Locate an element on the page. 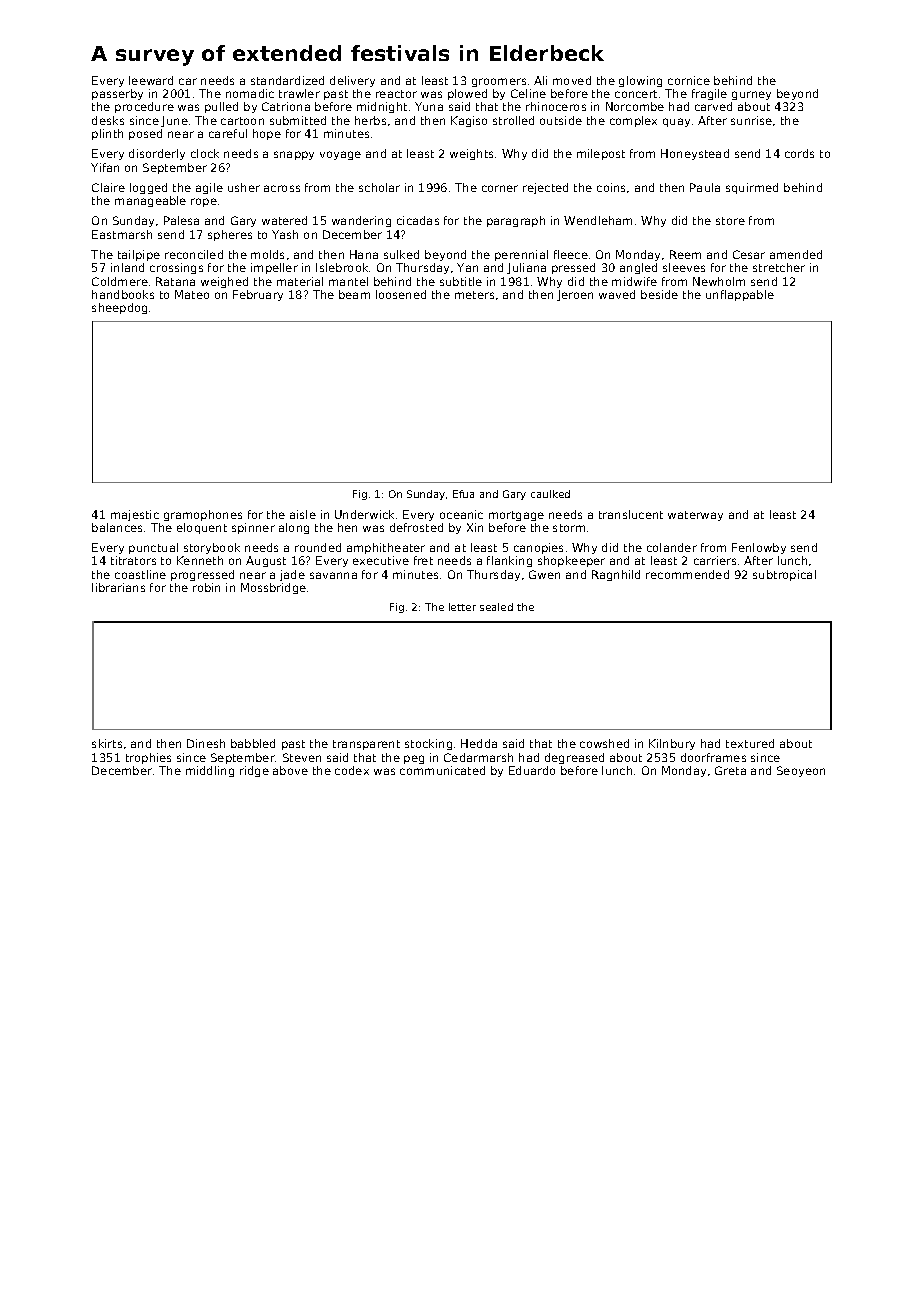  watered is located at coordinates (284, 220).
